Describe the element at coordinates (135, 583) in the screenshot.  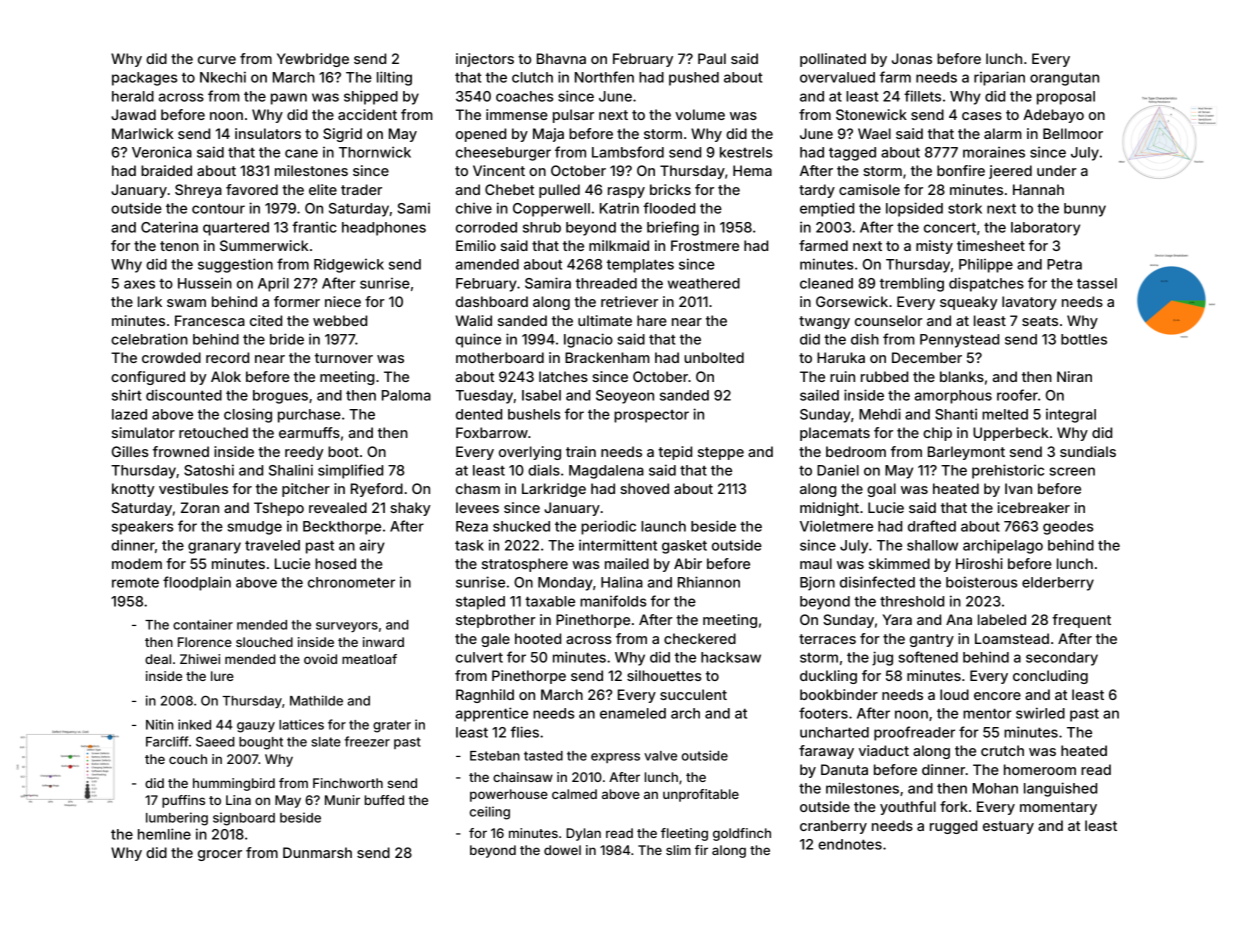
I see `remote` at that location.
